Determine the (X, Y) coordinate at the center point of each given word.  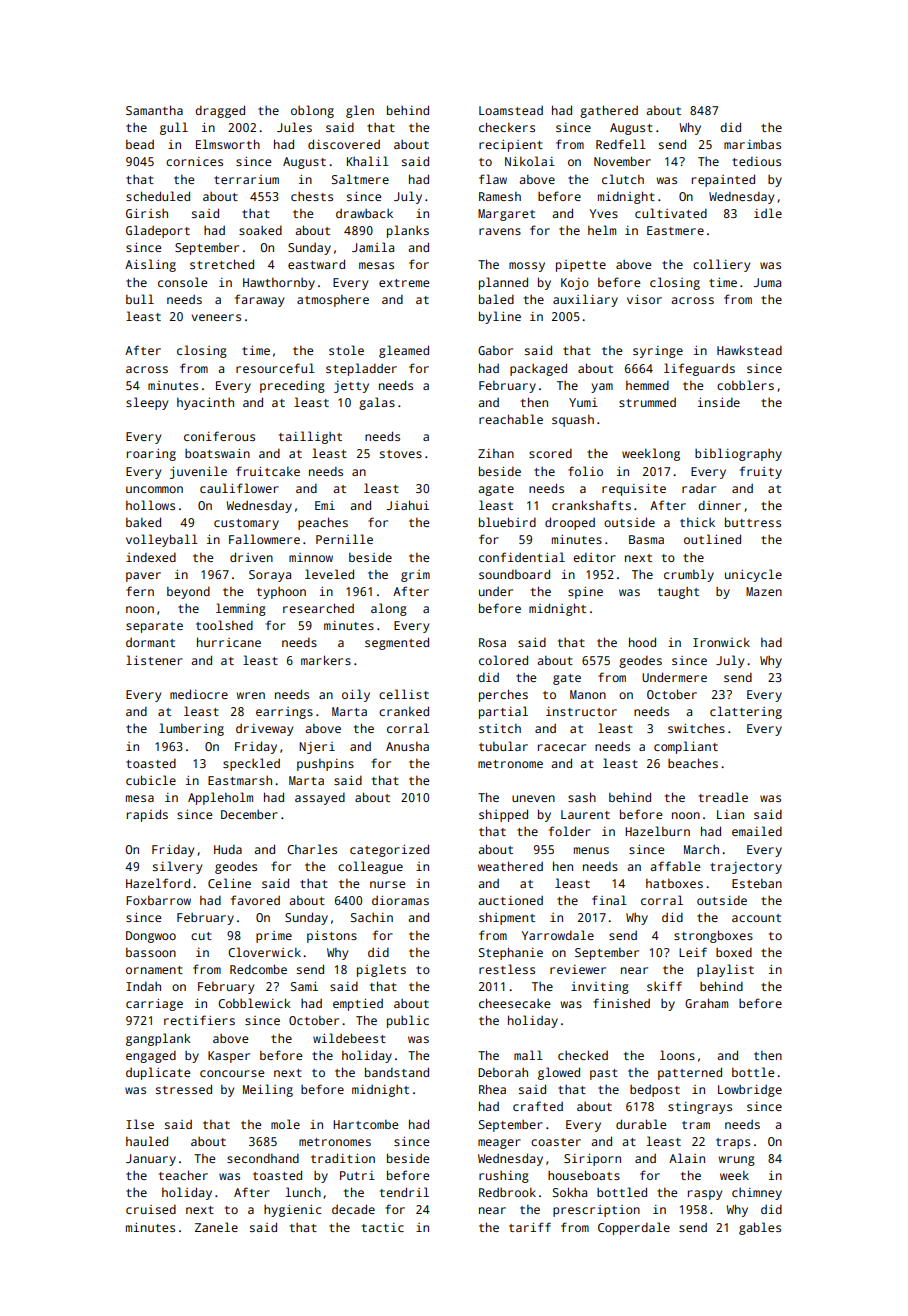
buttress (753, 522)
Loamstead (511, 110)
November (622, 161)
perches (503, 695)
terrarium (246, 179)
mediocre (199, 694)
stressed (184, 1089)
